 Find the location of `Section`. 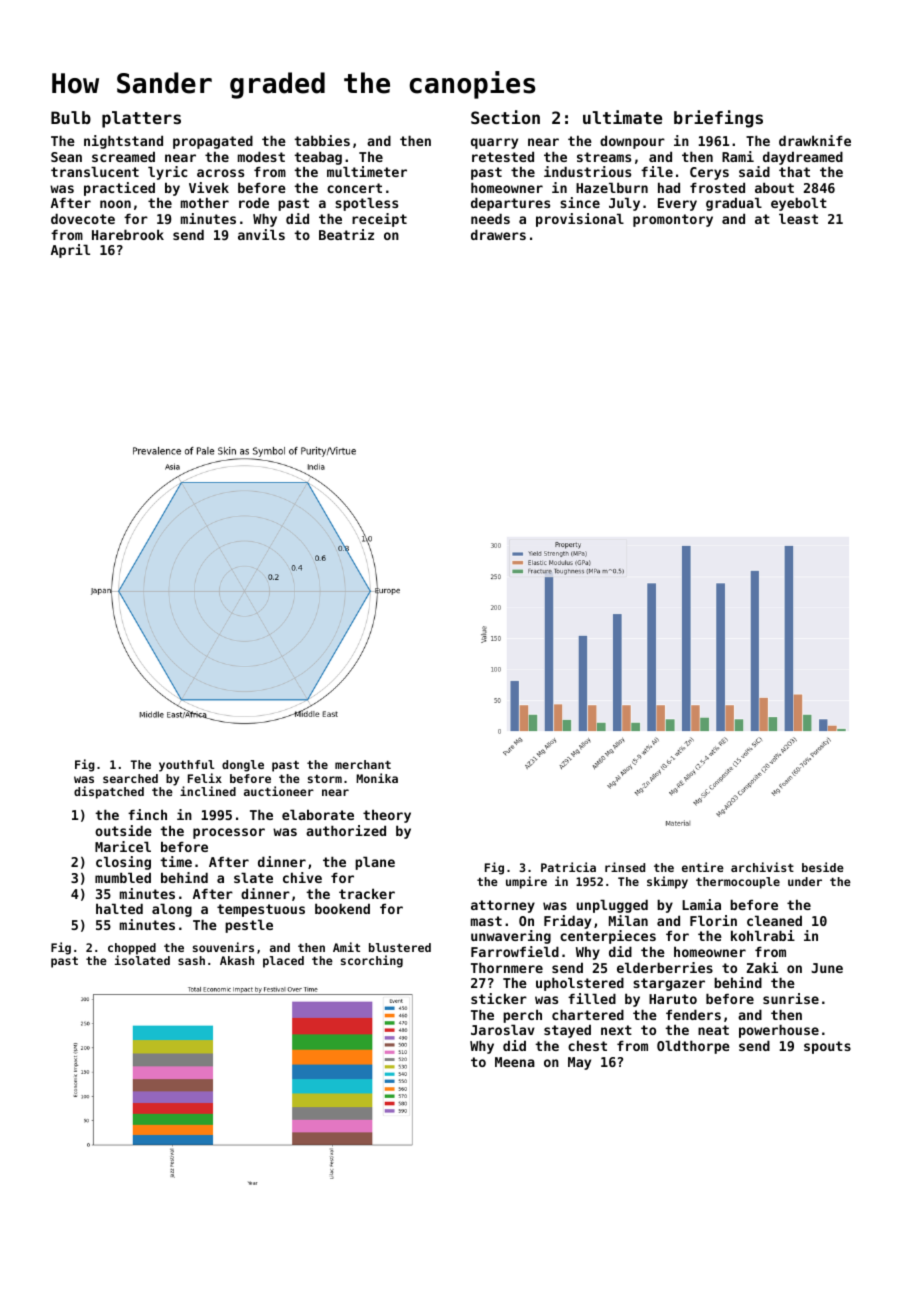

Section is located at coordinates (505, 117).
